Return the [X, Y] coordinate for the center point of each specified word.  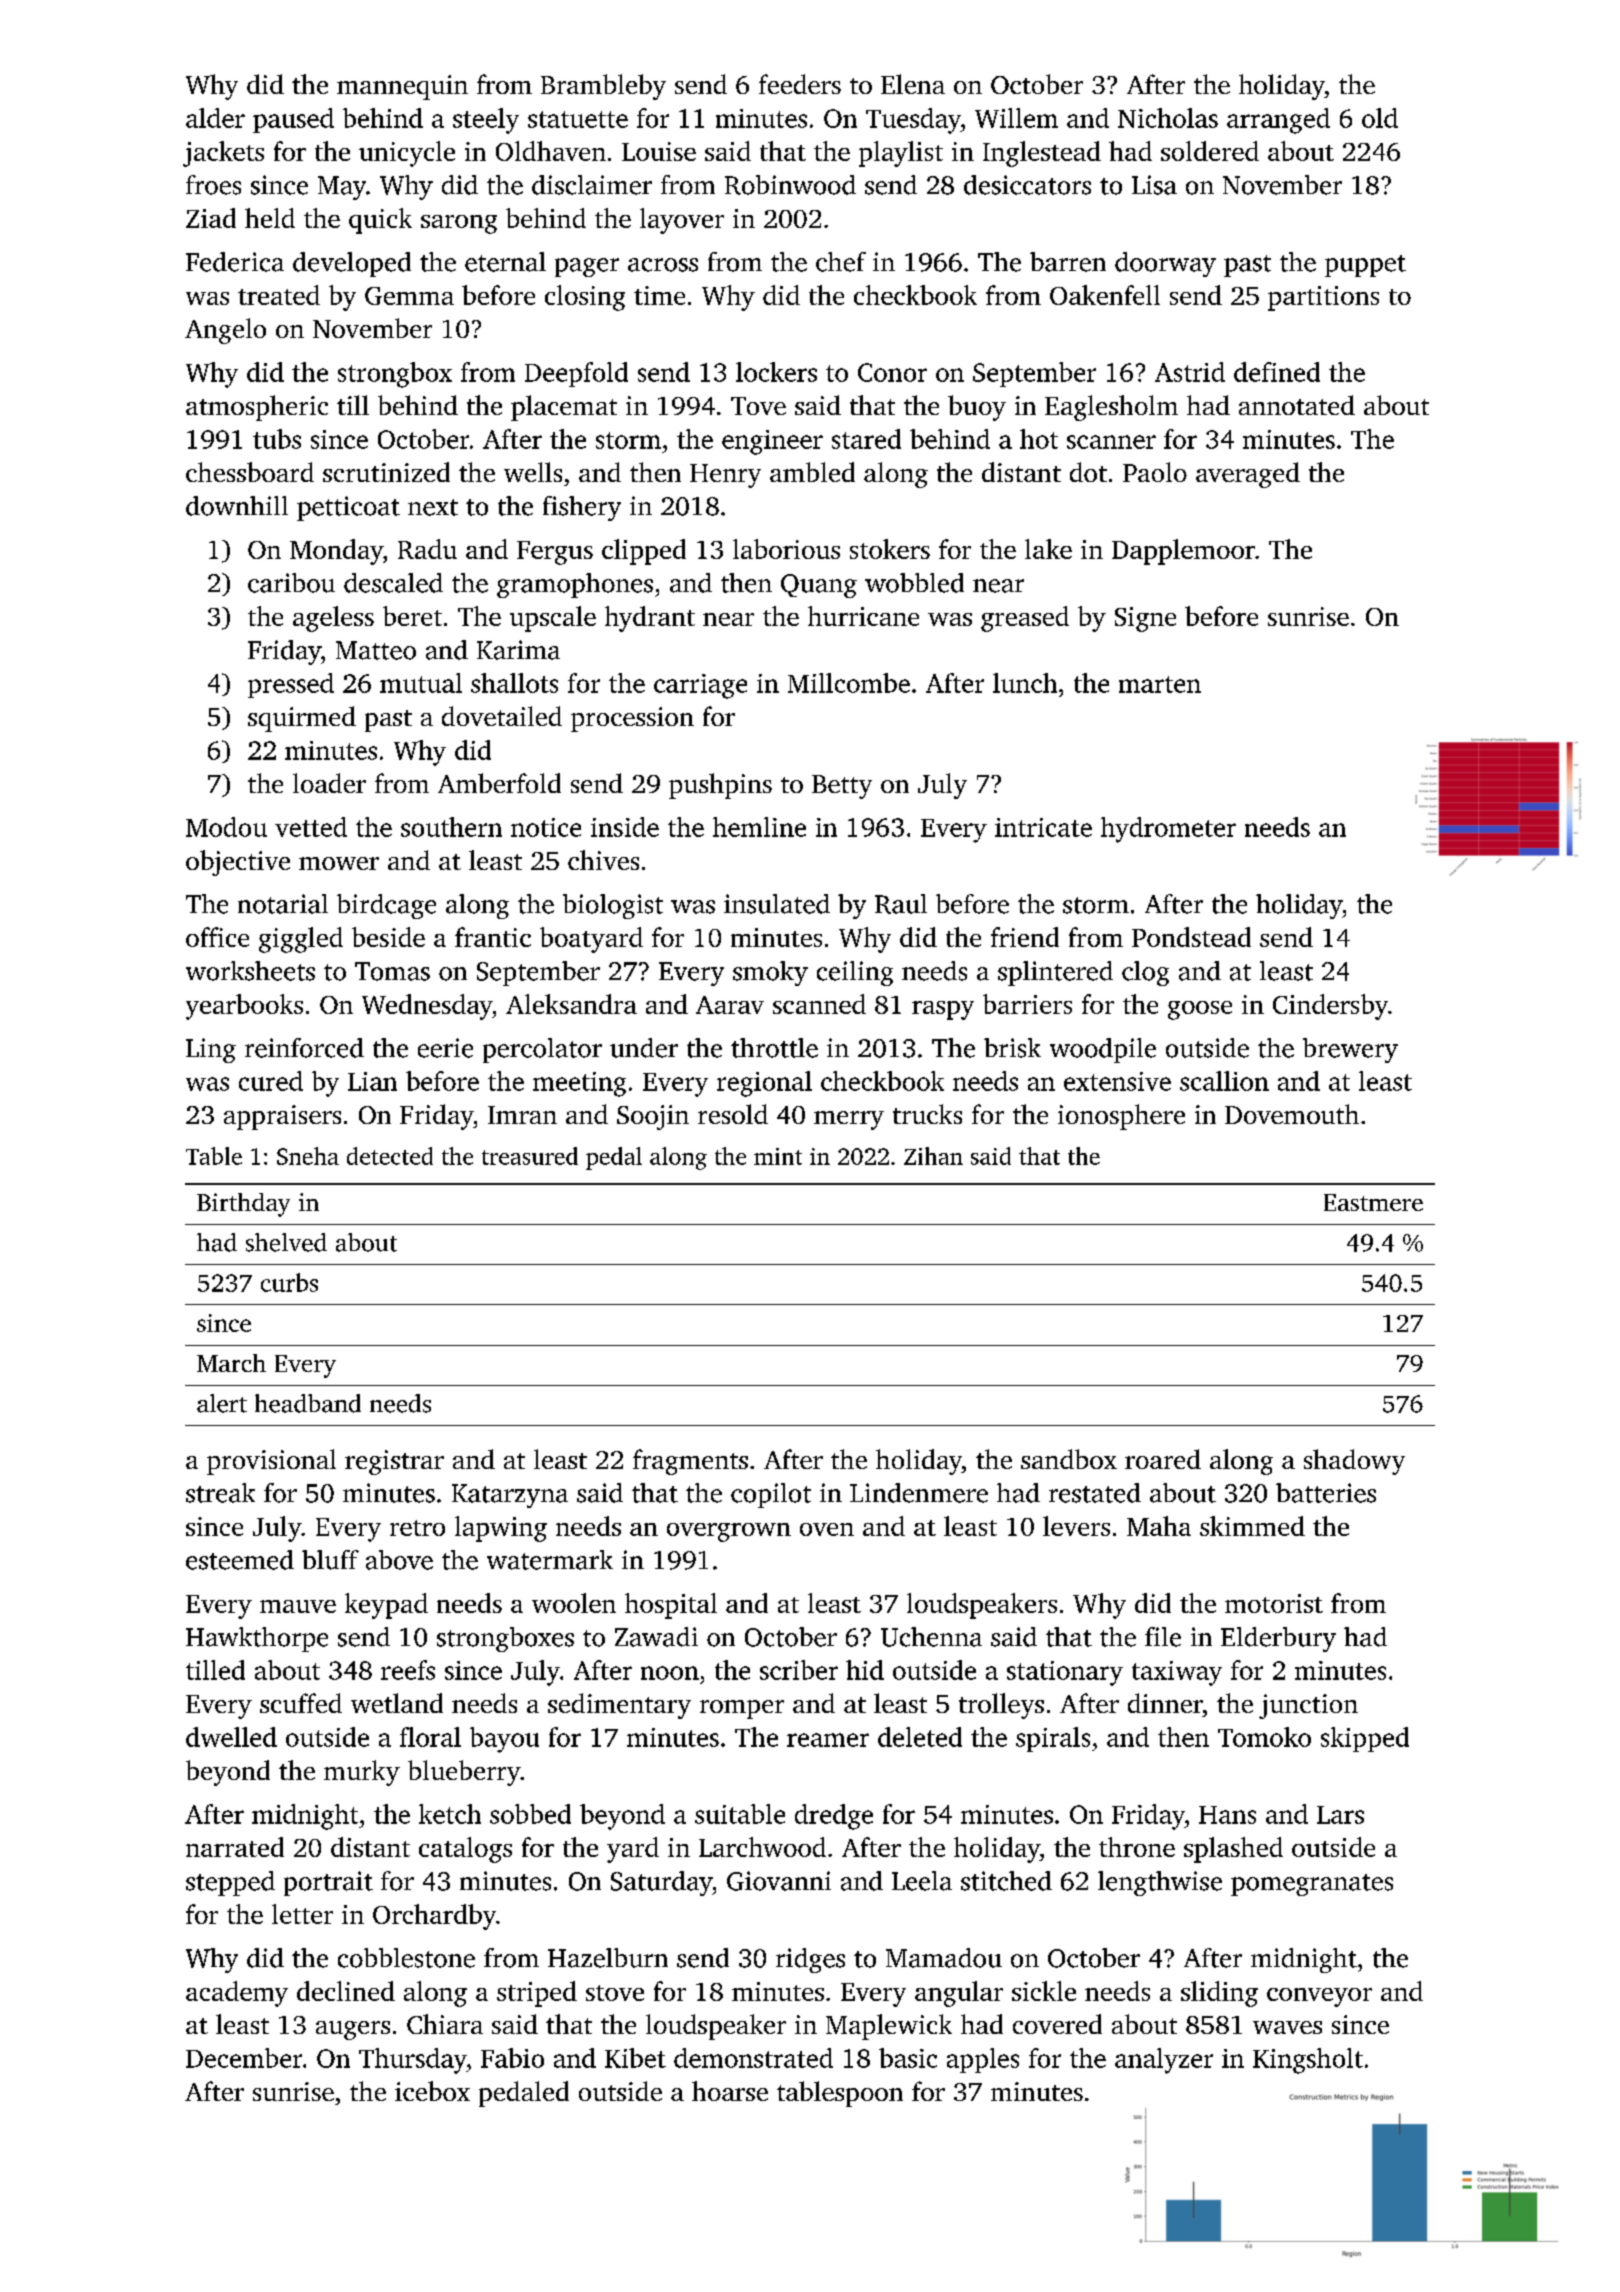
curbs [289, 1282]
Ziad [211, 218]
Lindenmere [919, 1493]
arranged [1278, 121]
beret [412, 616]
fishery [582, 508]
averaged [1248, 475]
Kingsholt [1308, 2061]
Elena [913, 84]
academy [237, 1994]
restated [1095, 1493]
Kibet [635, 2058]
